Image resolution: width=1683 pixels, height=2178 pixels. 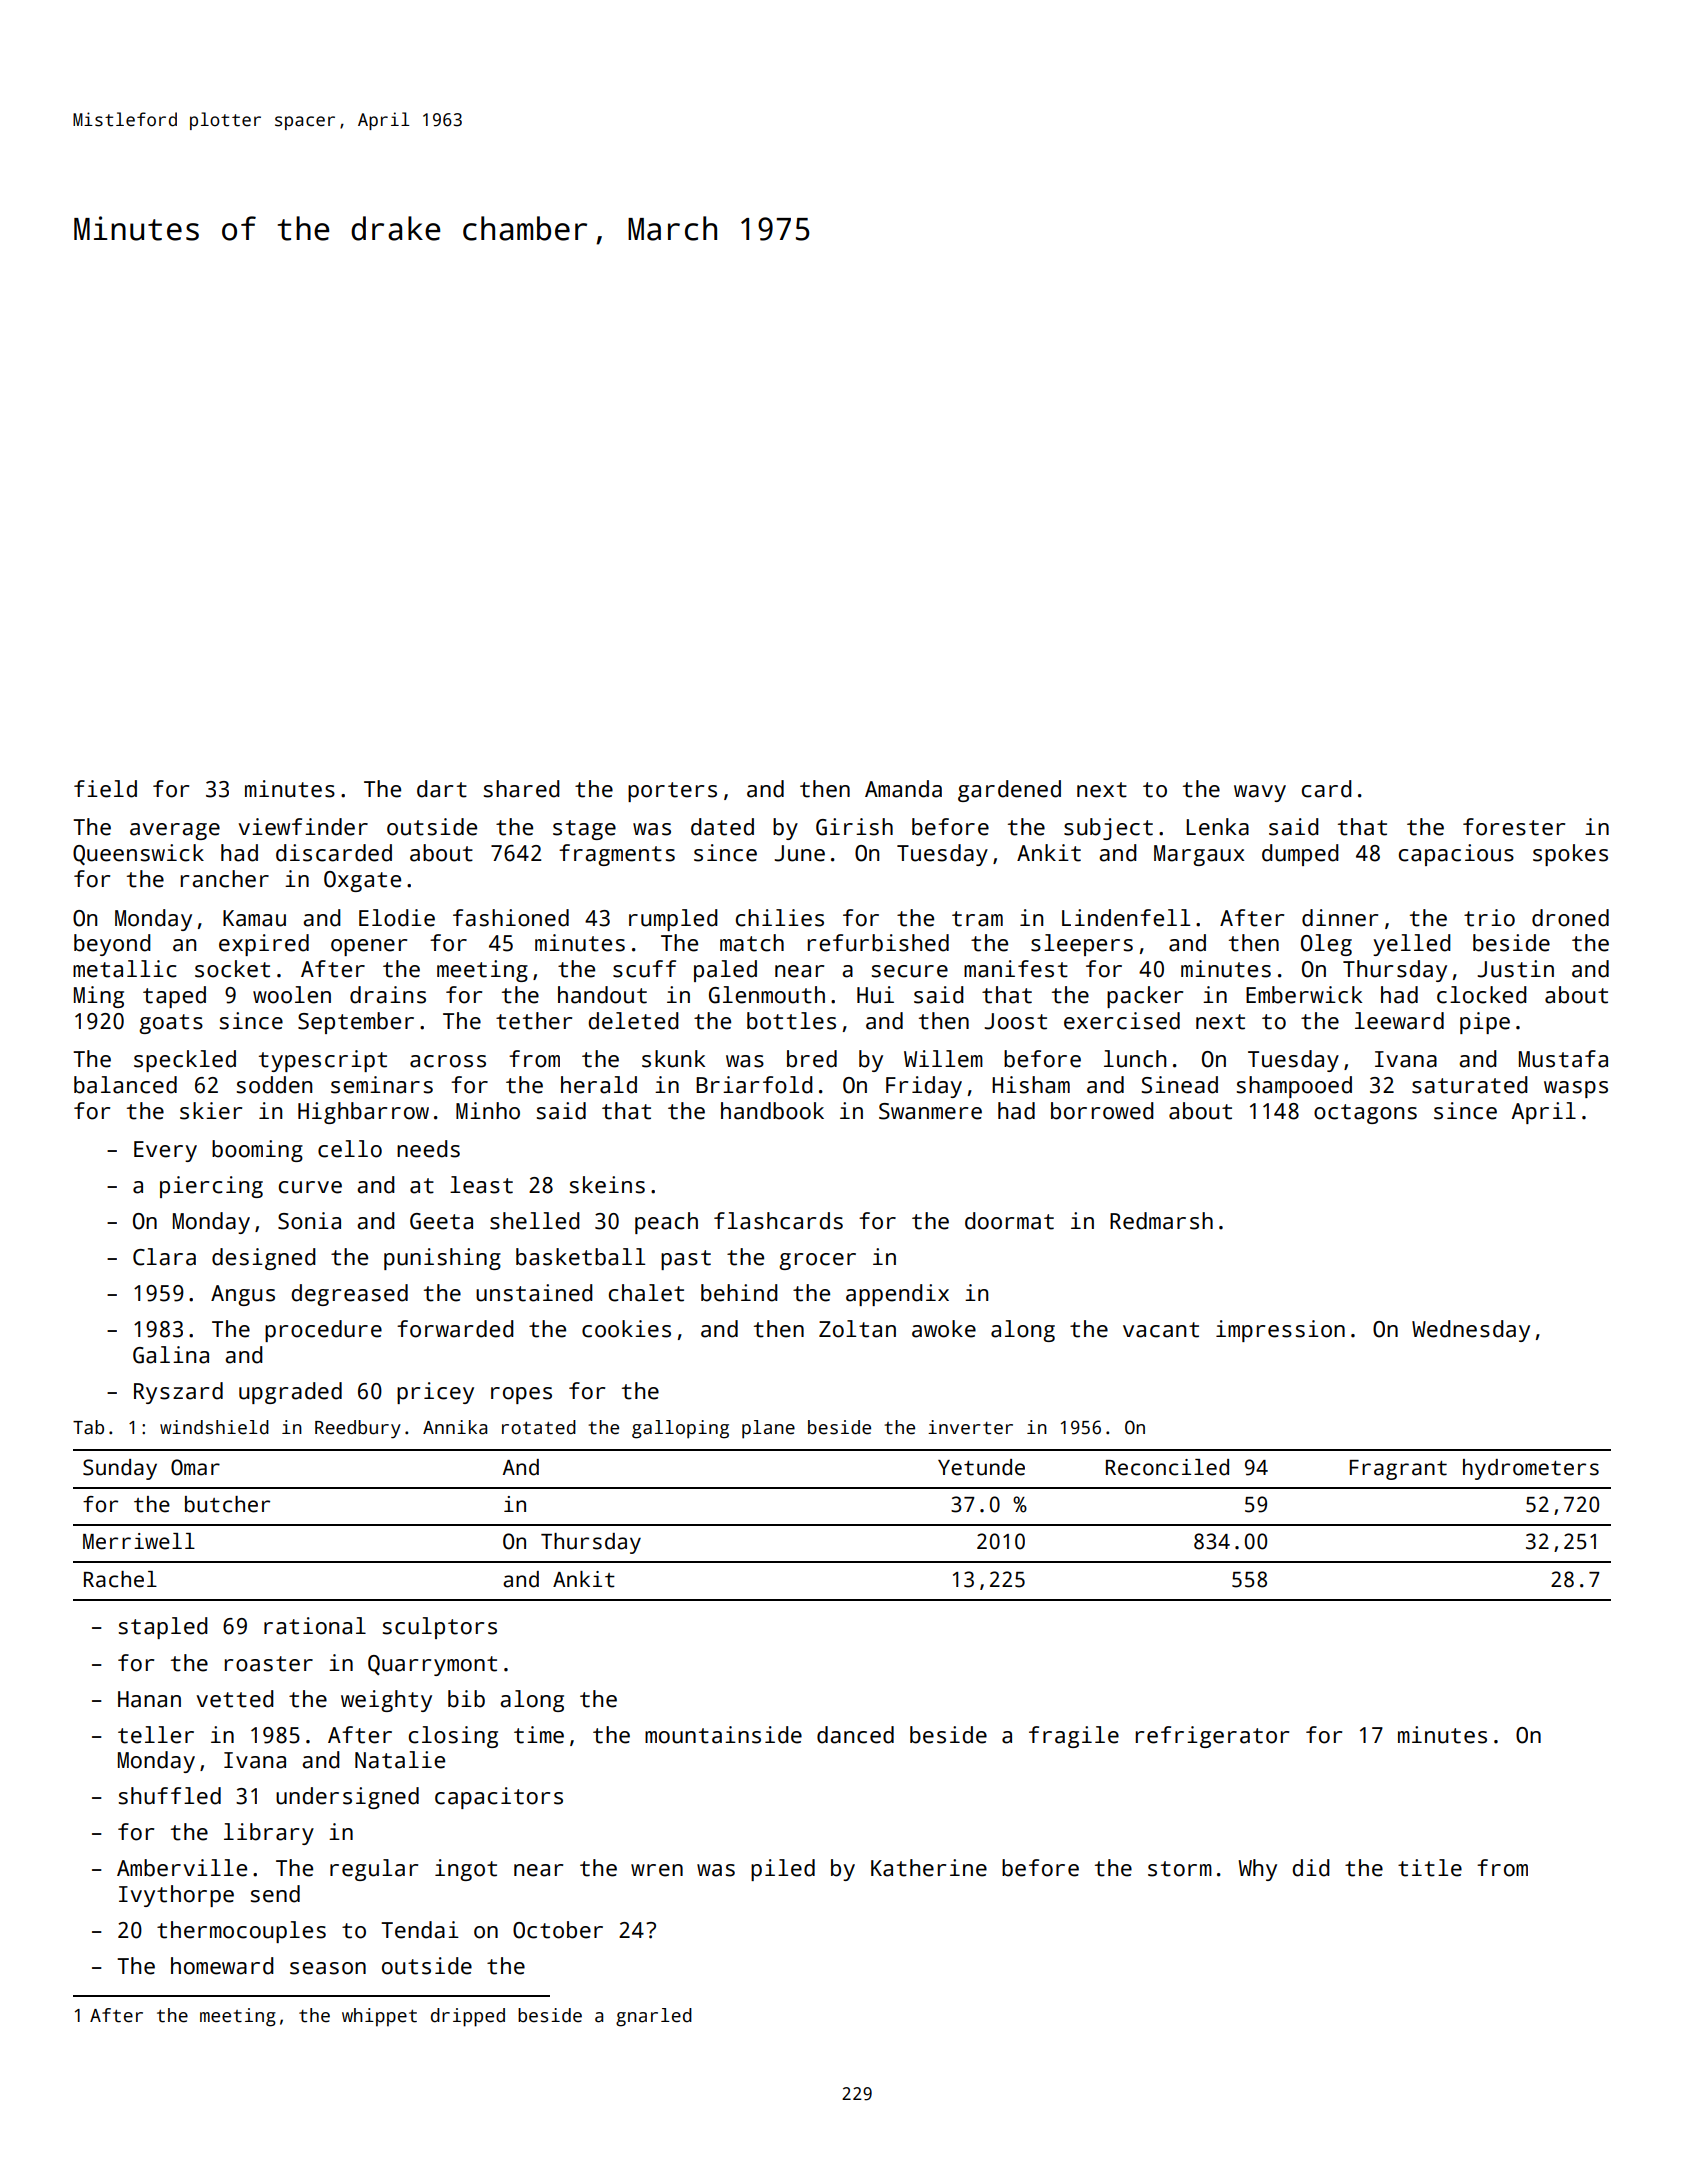 What do you see at coordinates (981, 1467) in the screenshot?
I see `Yetunde` at bounding box center [981, 1467].
